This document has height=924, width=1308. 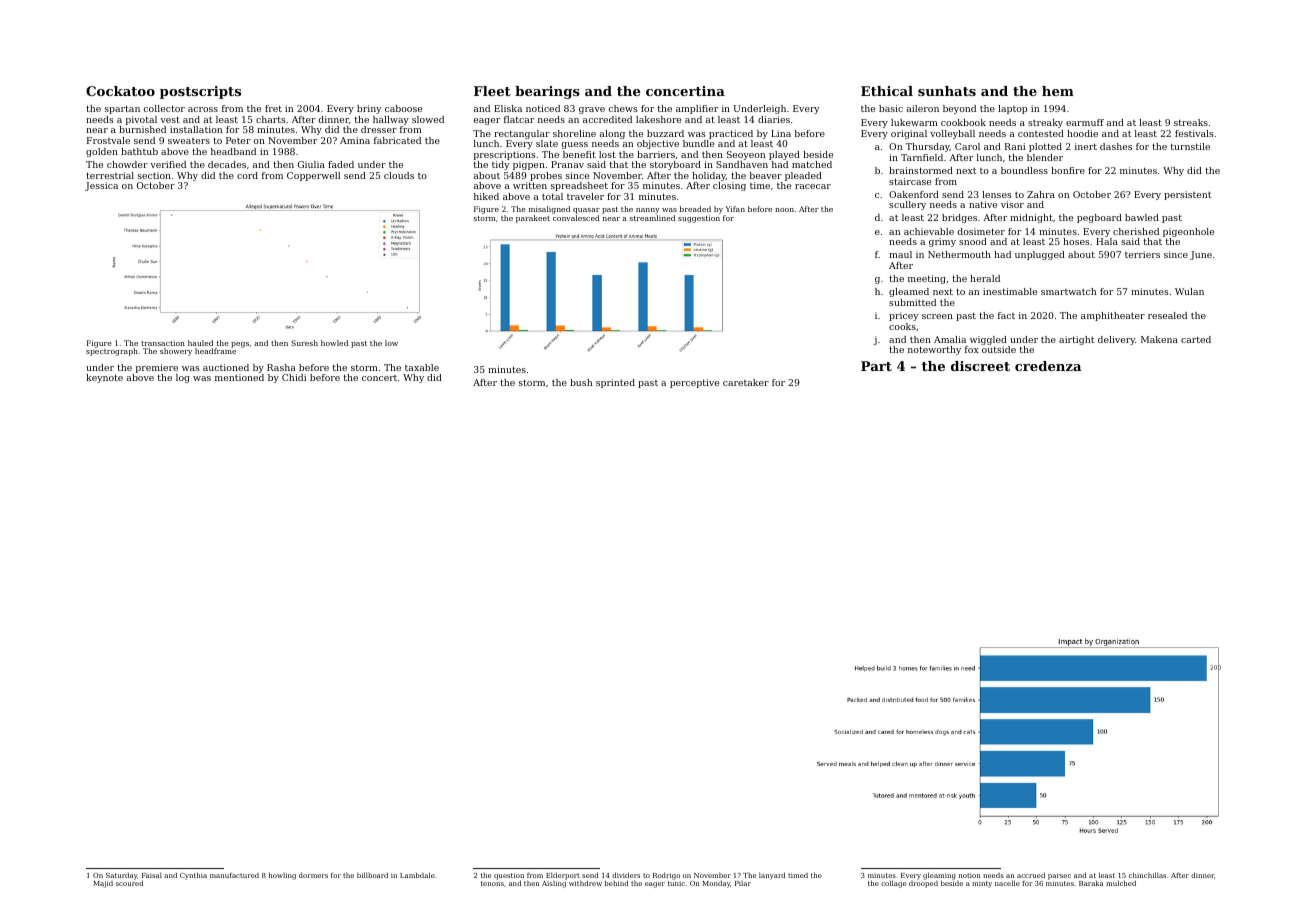 What do you see at coordinates (120, 91) in the document?
I see `Cockatoo` at bounding box center [120, 91].
